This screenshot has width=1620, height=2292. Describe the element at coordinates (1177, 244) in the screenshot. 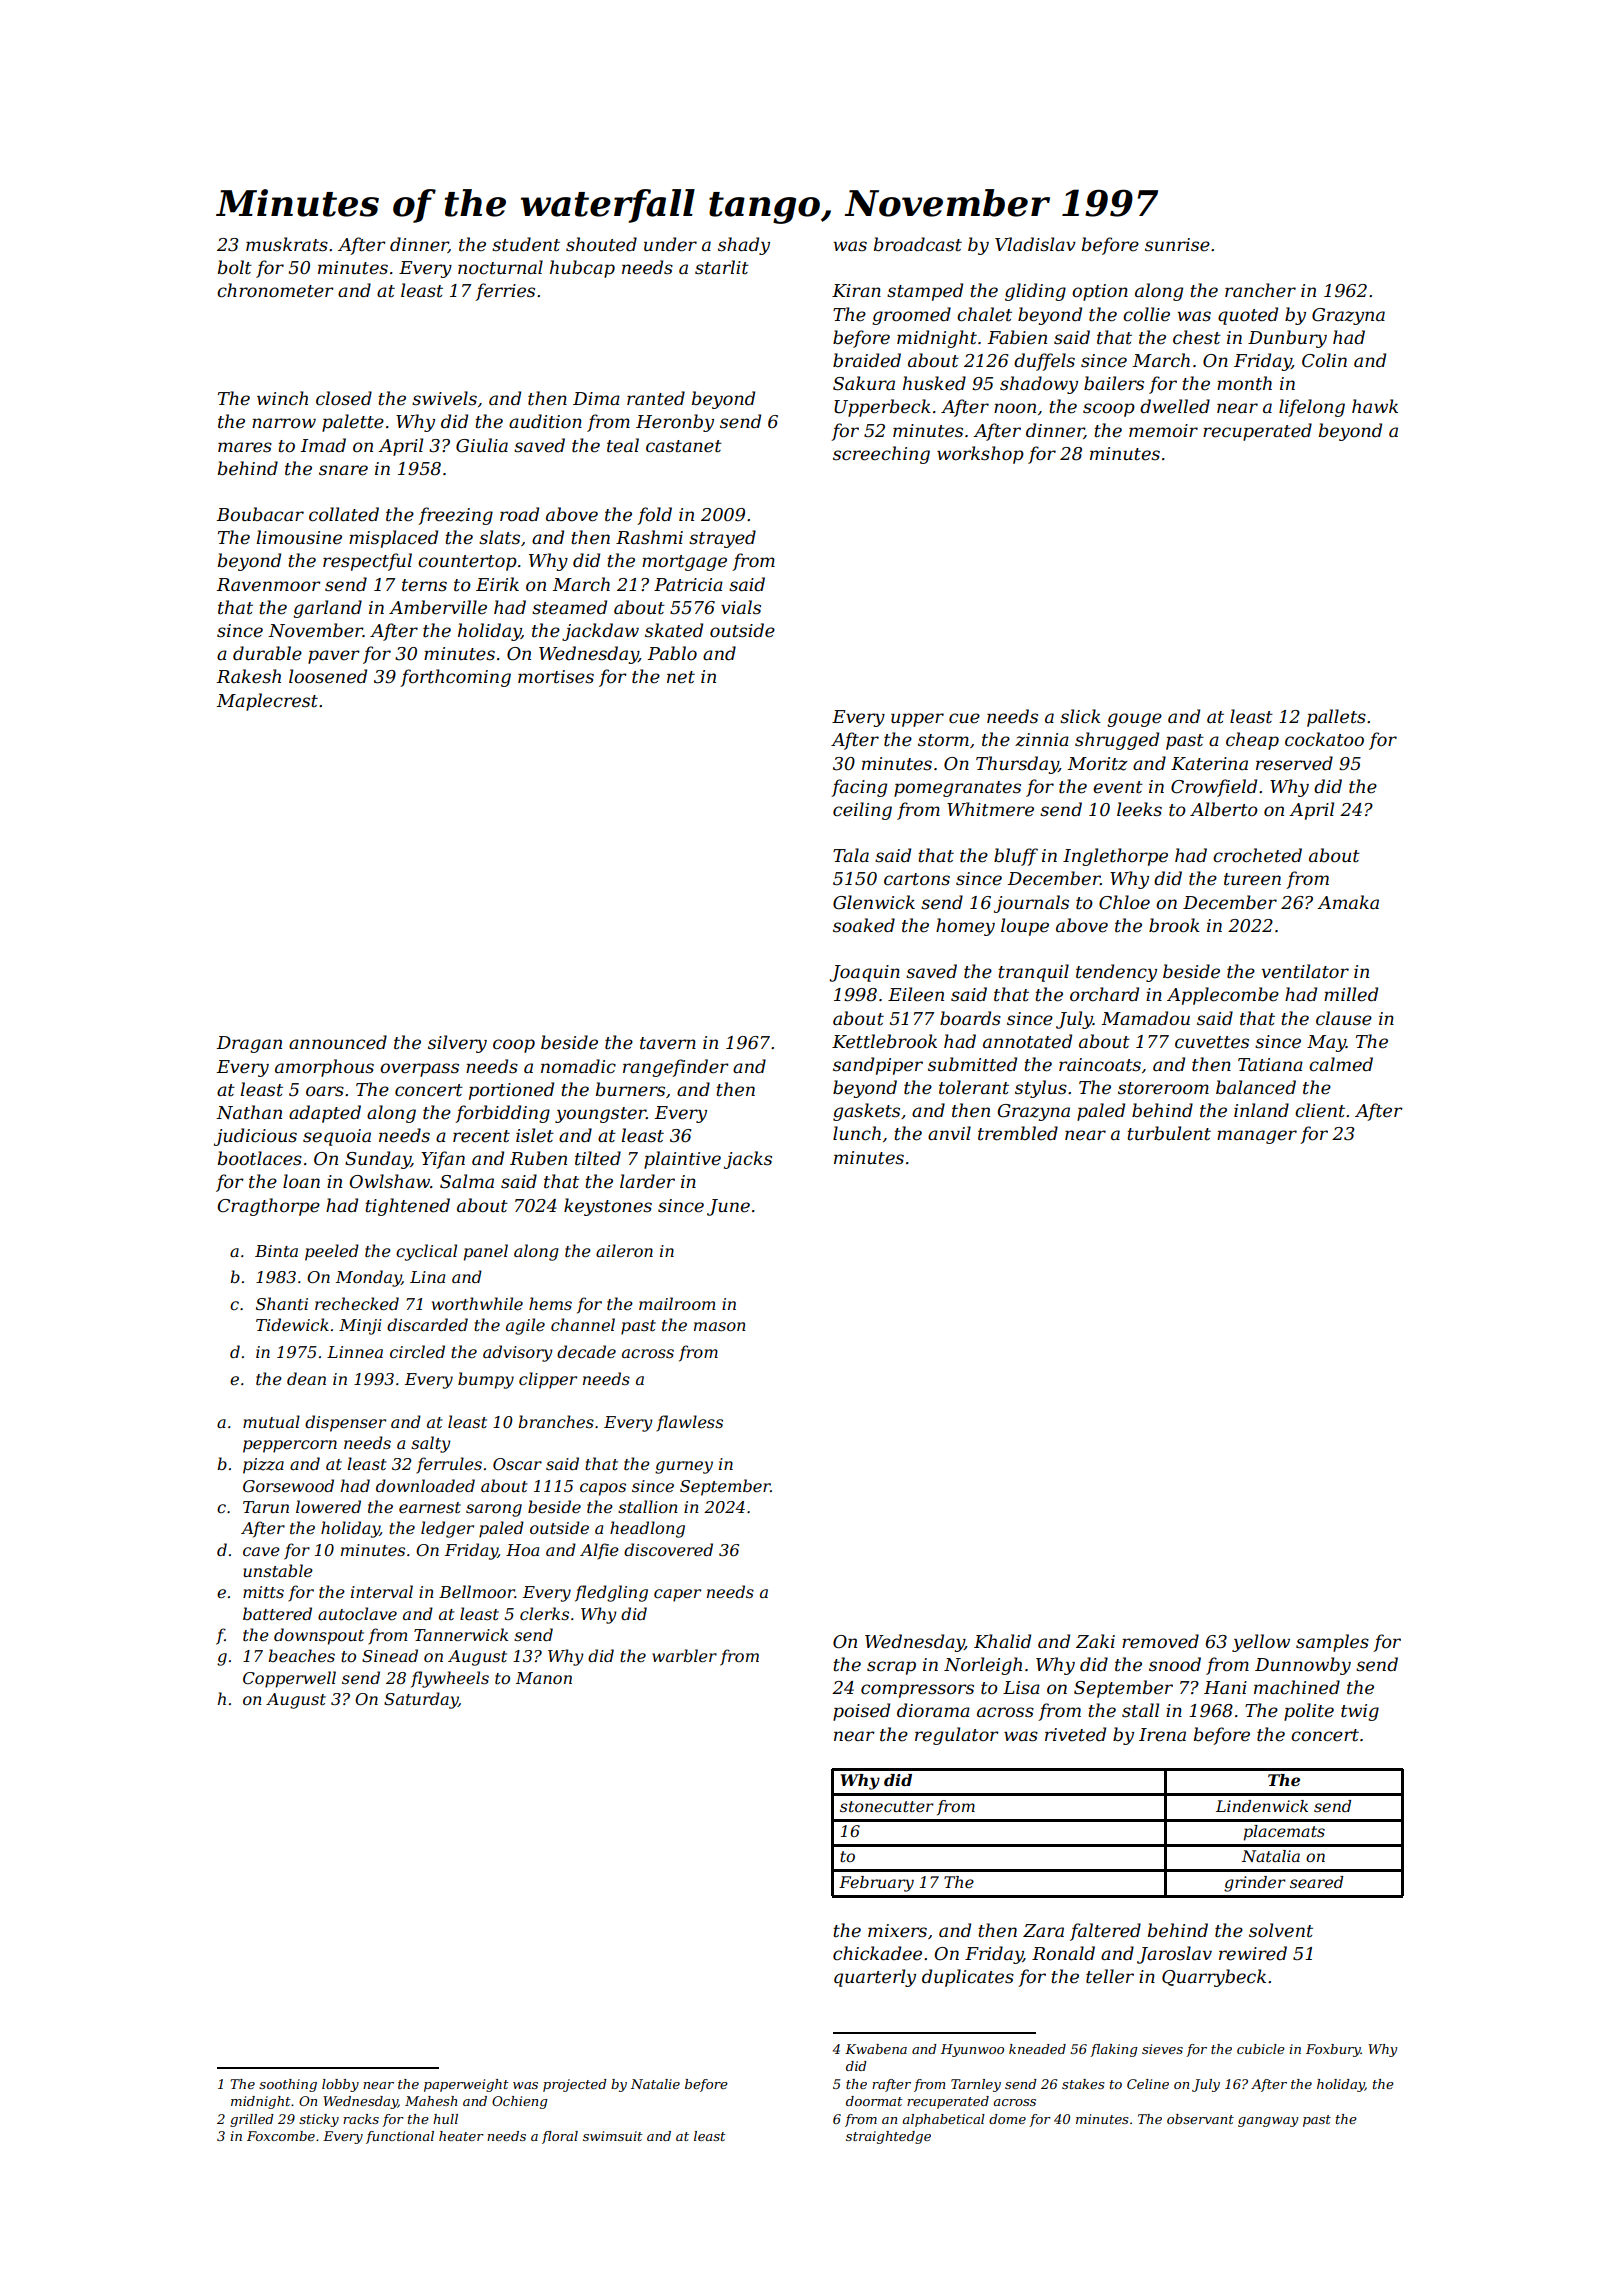

I see `sunrise` at that location.
